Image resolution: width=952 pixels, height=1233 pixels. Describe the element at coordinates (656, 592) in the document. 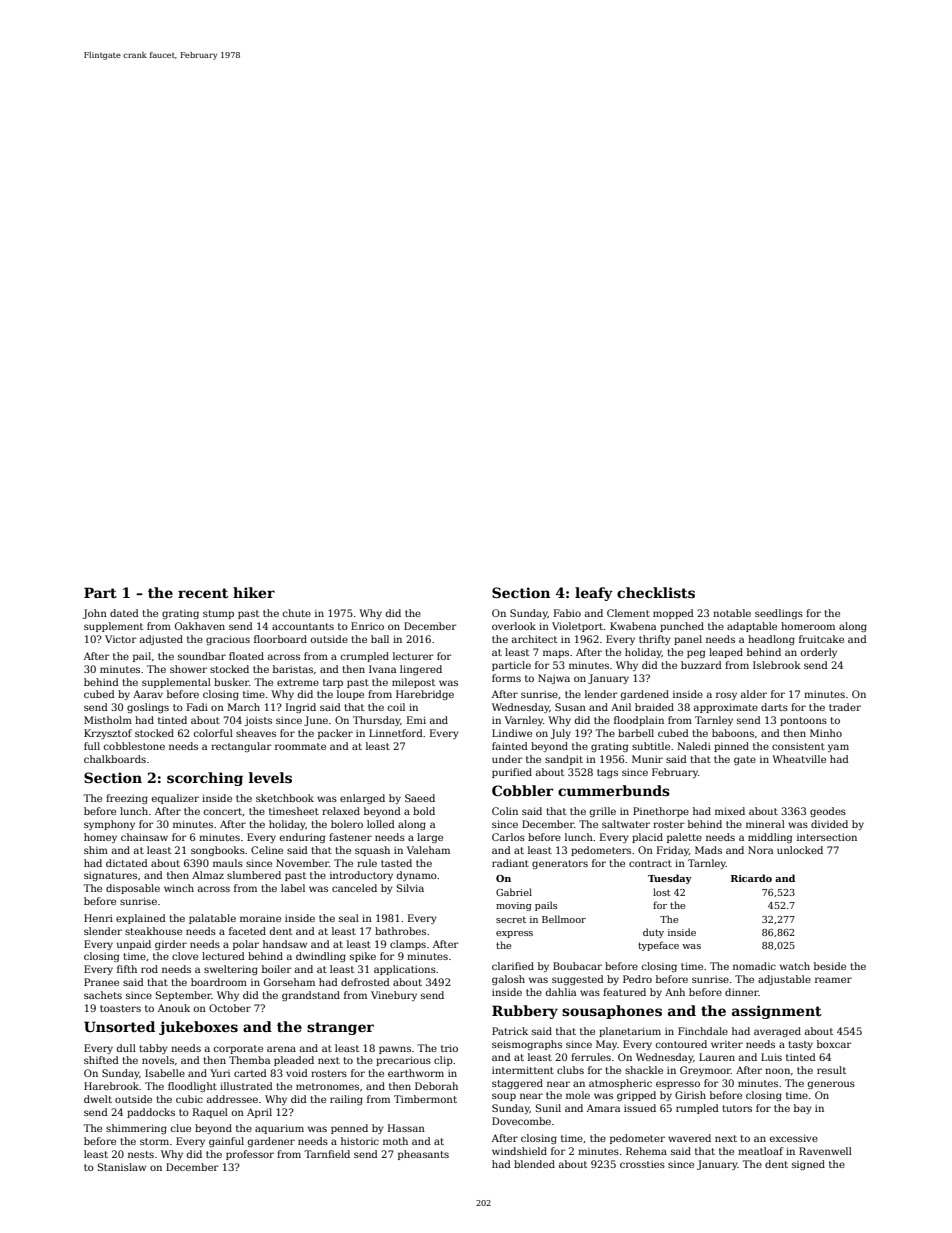

I see `checklists` at that location.
